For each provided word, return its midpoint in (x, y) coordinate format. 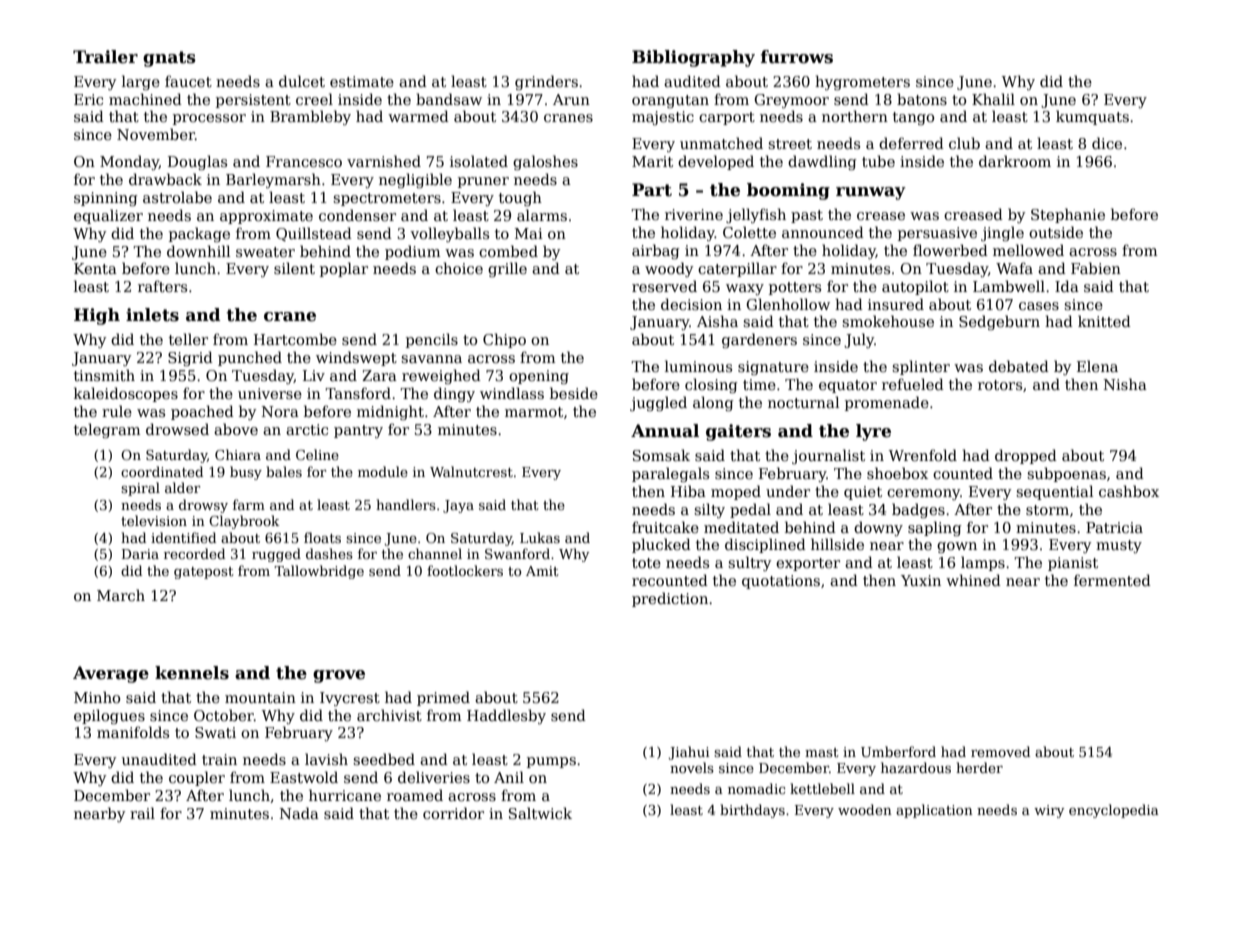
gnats (169, 59)
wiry (1049, 811)
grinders (546, 82)
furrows (797, 57)
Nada (299, 813)
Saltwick (540, 813)
